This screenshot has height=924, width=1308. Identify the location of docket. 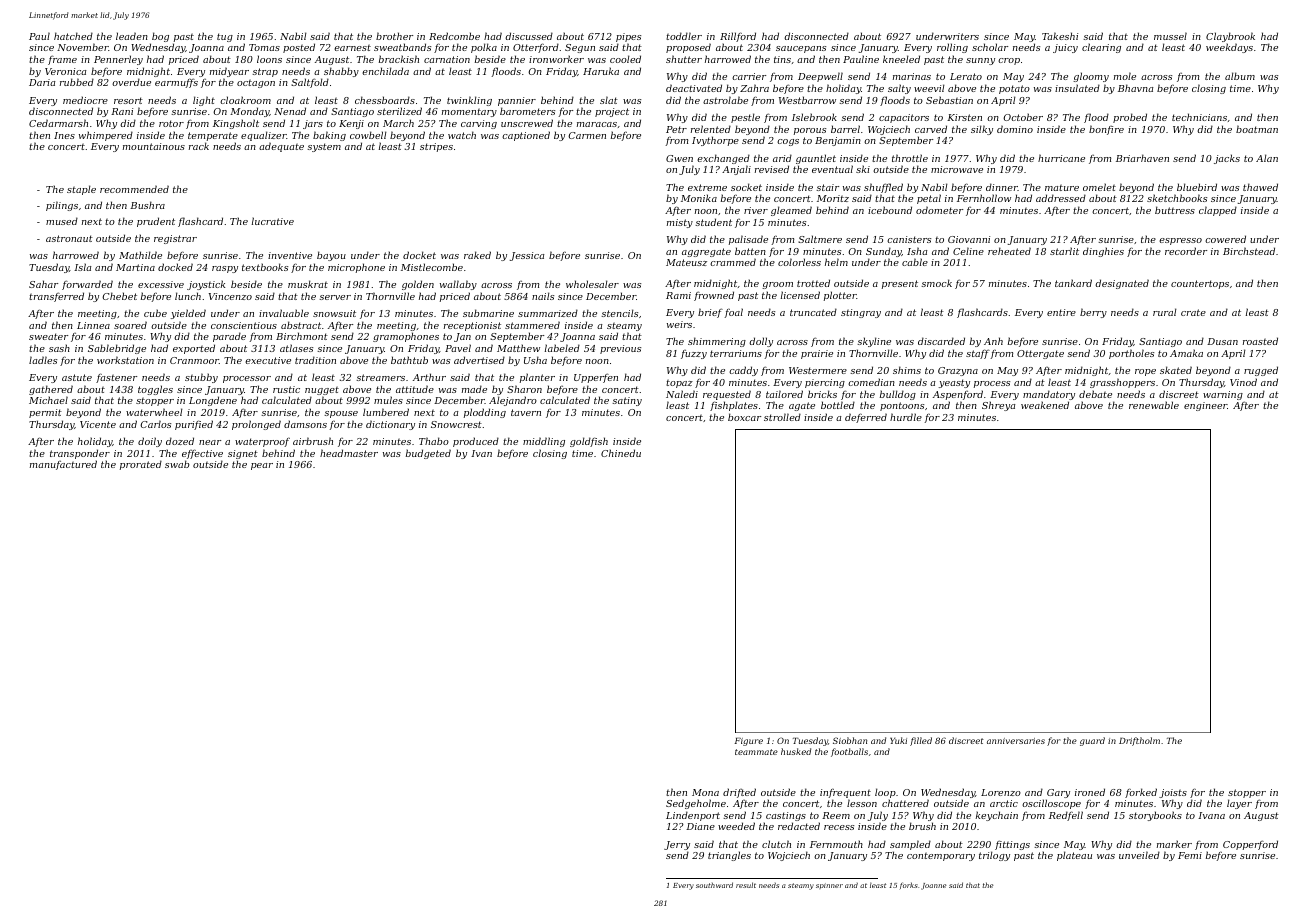
(419, 255).
